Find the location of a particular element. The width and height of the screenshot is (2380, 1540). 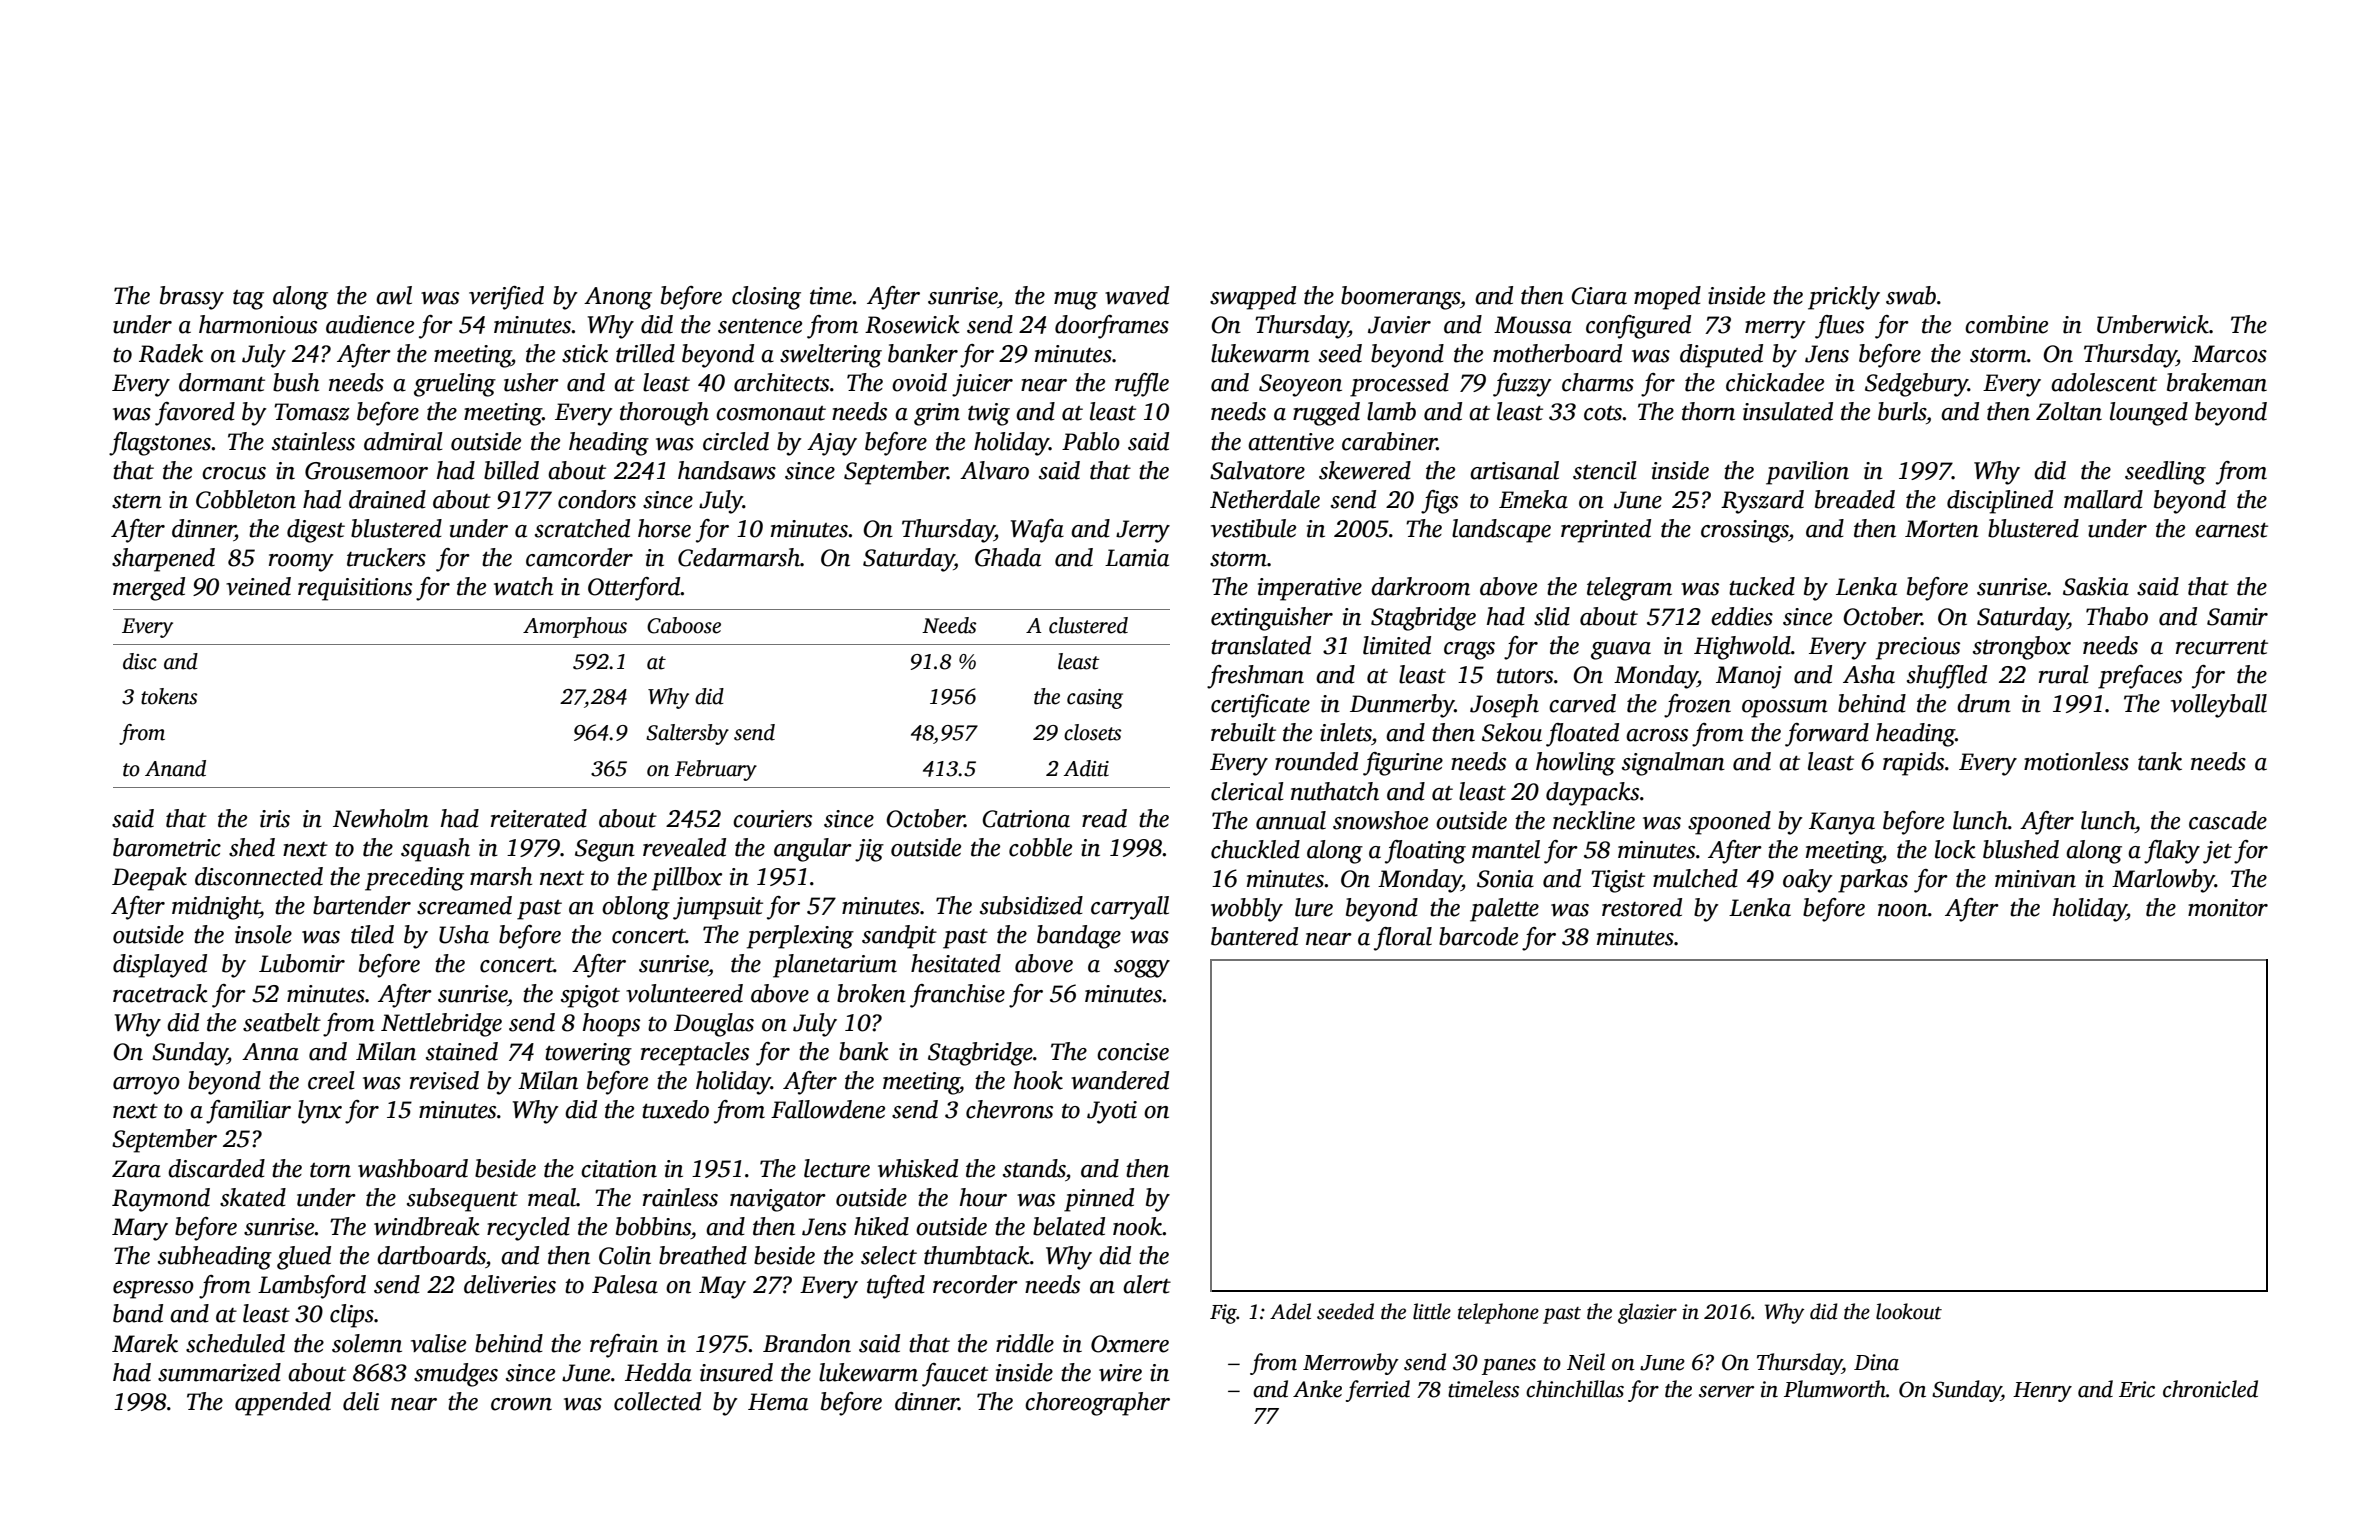

Umberwick is located at coordinates (2153, 324).
